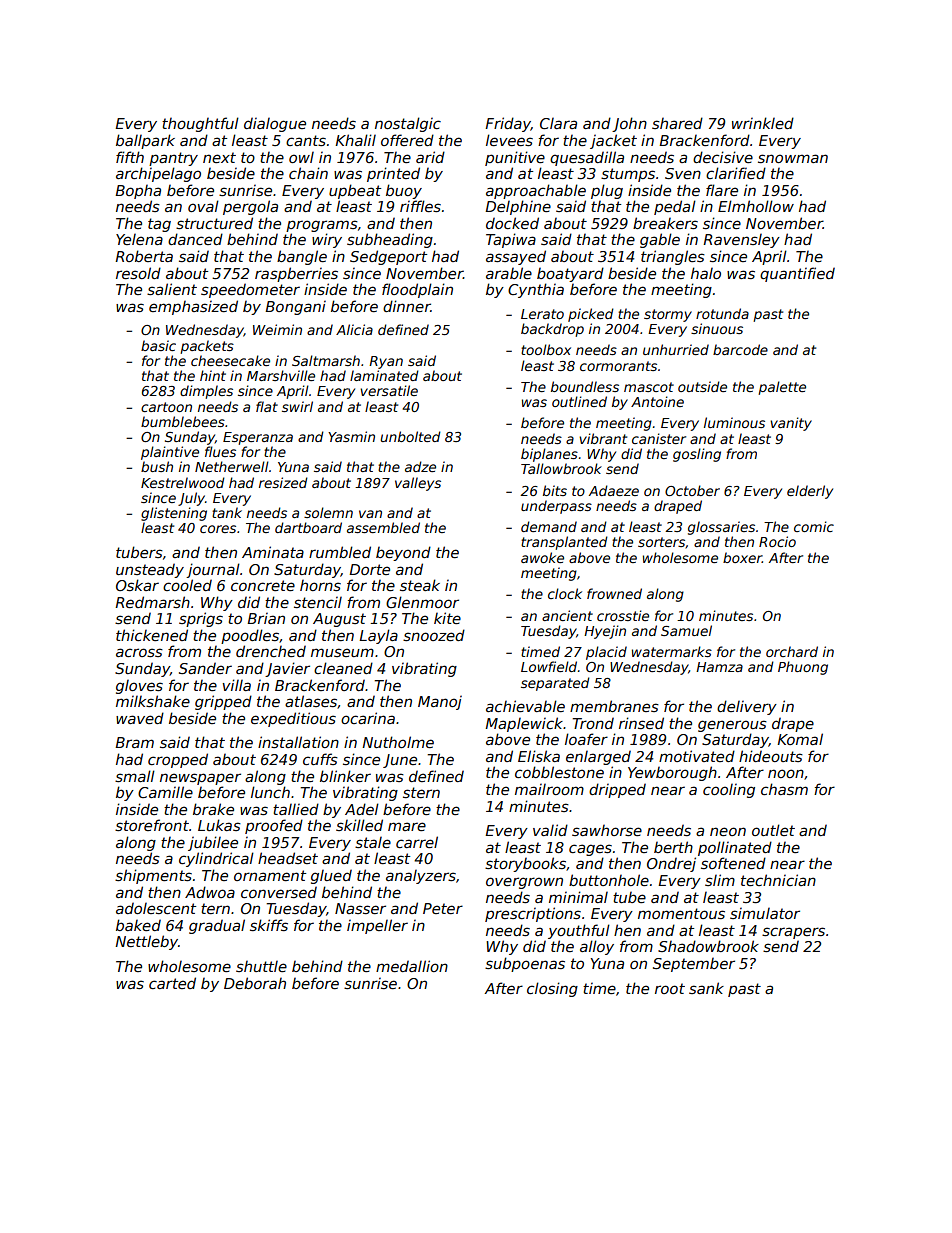 Image resolution: width=952 pixels, height=1233 pixels. Describe the element at coordinates (203, 206) in the screenshot. I see `oval` at that location.
